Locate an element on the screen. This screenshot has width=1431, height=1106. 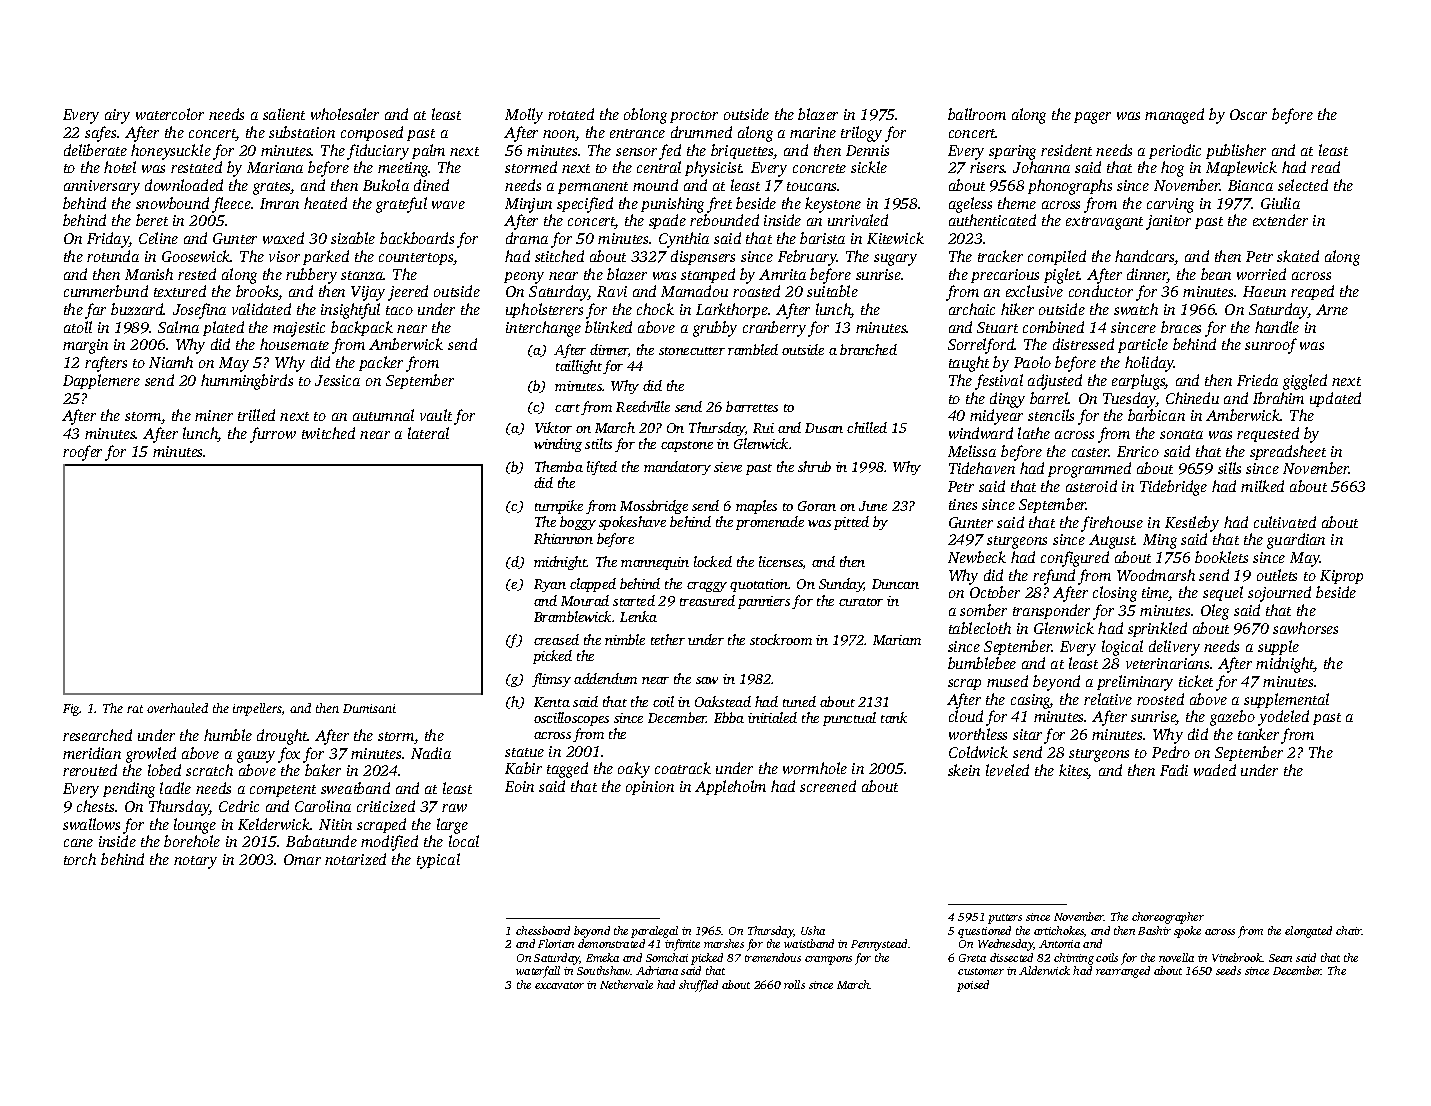
roofer is located at coordinates (82, 453).
